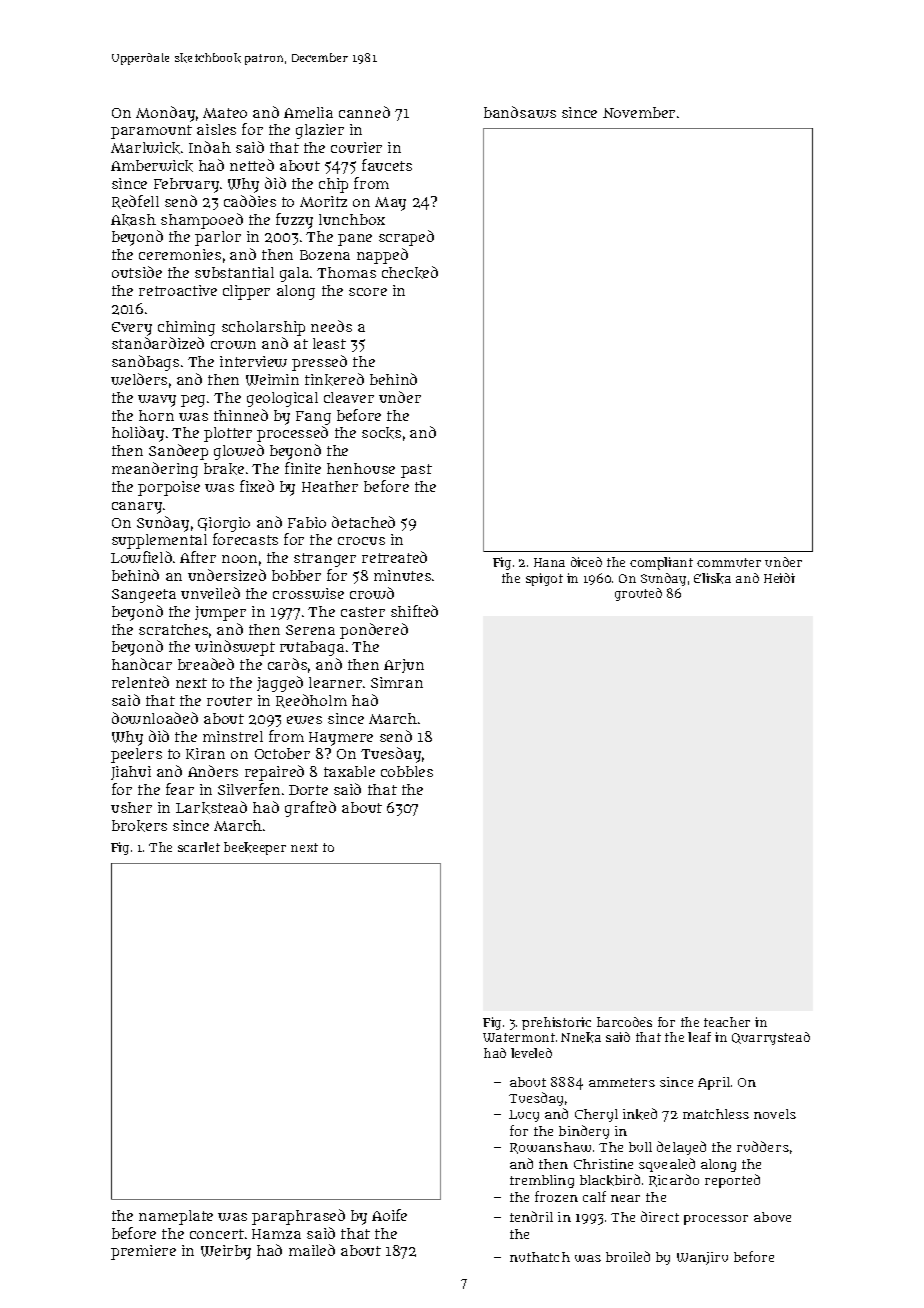 Image resolution: width=924 pixels, height=1308 pixels. What do you see at coordinates (206, 664) in the document?
I see `breaded` at bounding box center [206, 664].
